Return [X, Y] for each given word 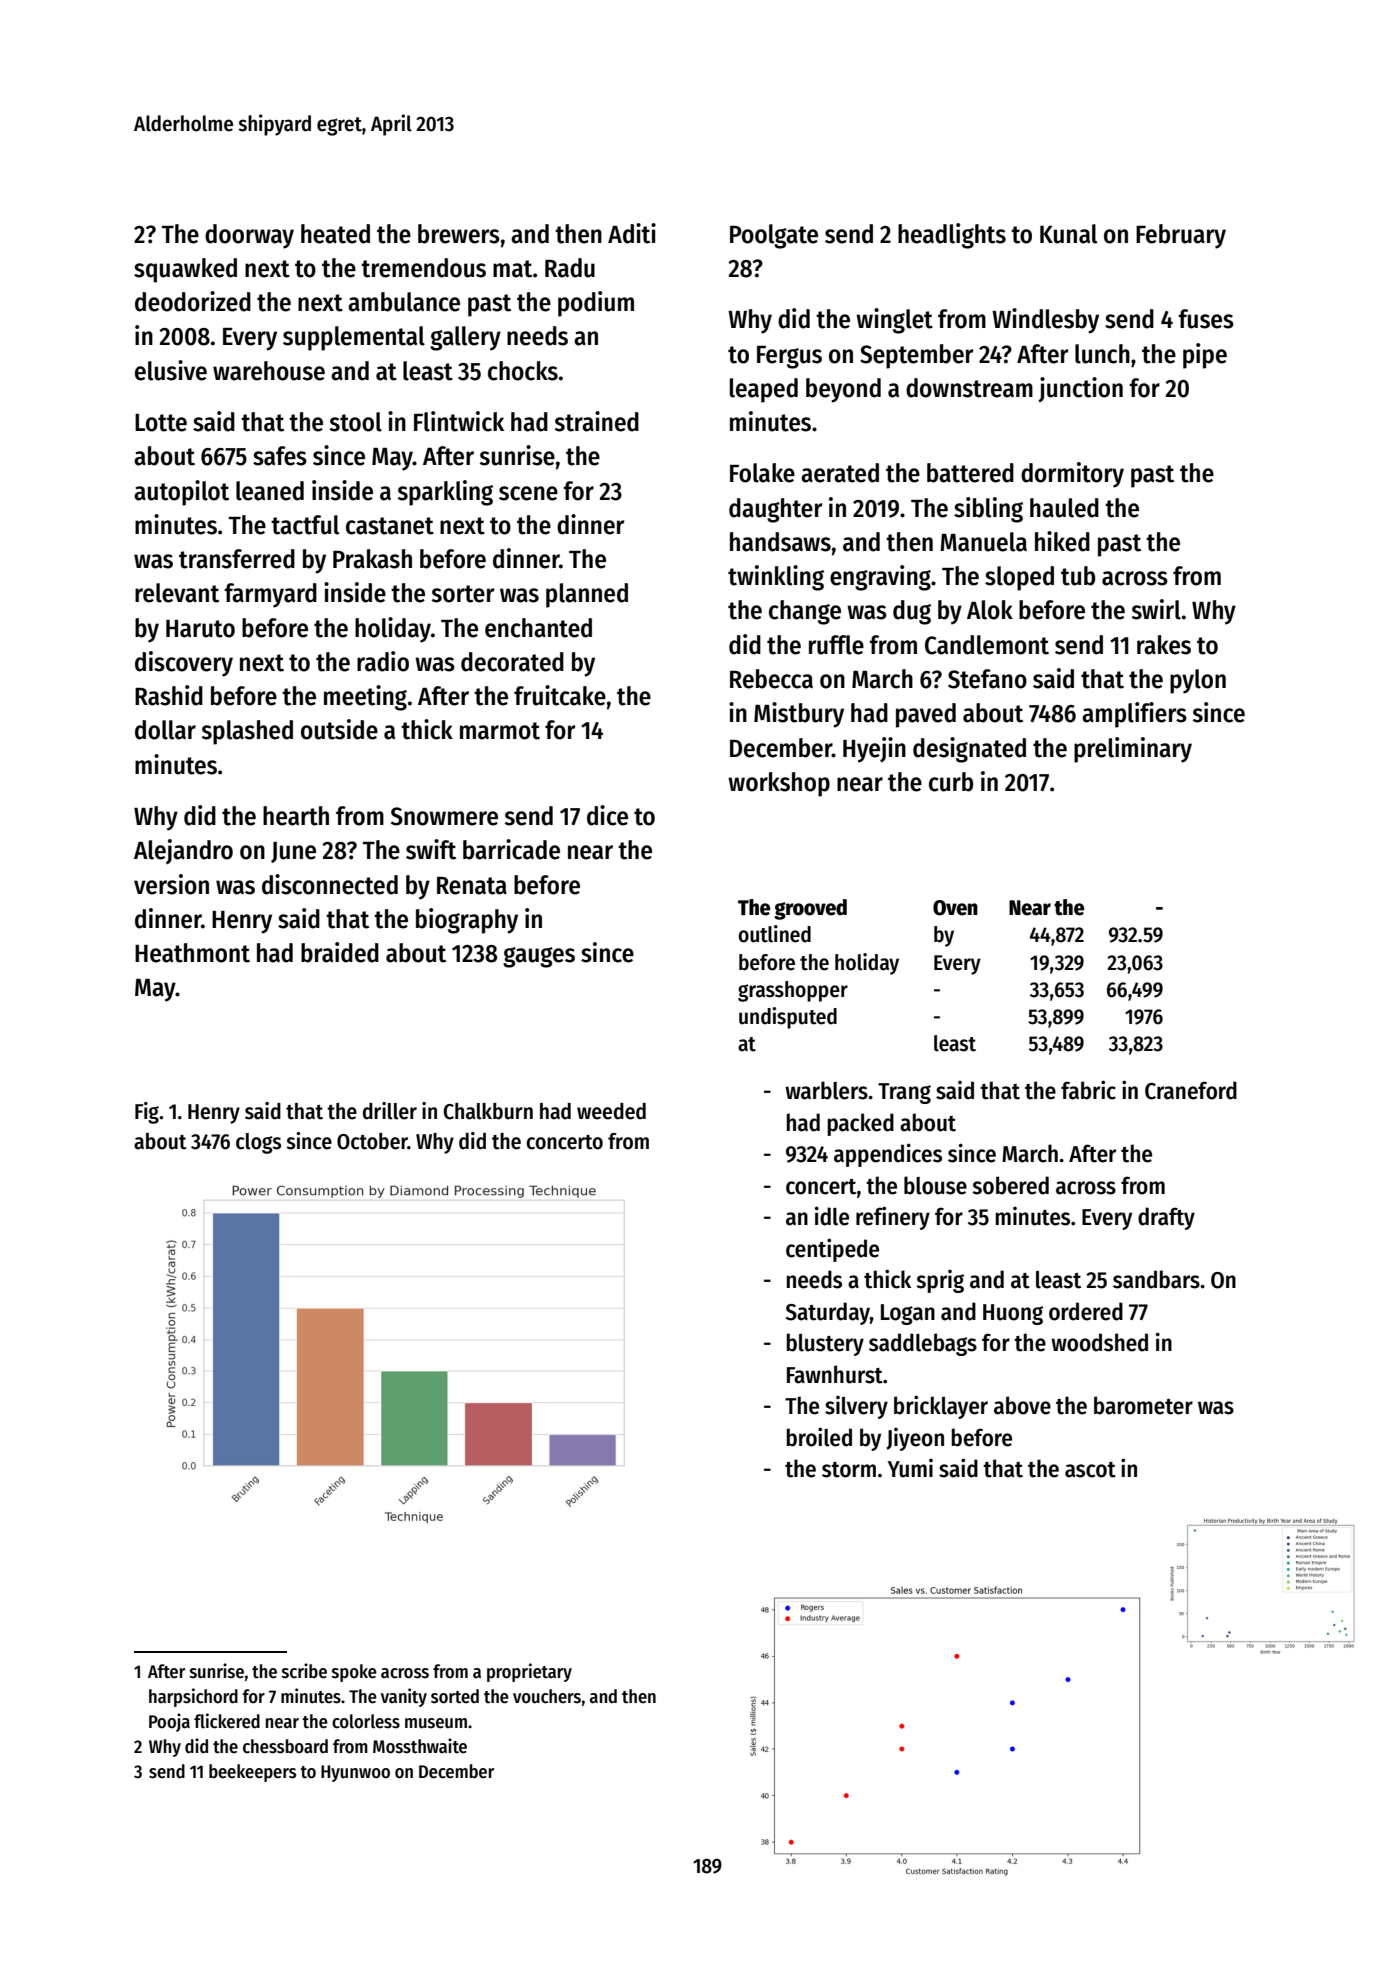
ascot [1090, 1470]
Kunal [1068, 234]
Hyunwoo [355, 1773]
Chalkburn [488, 1111]
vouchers [547, 1696]
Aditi [632, 233]
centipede [832, 1250]
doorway [249, 236]
